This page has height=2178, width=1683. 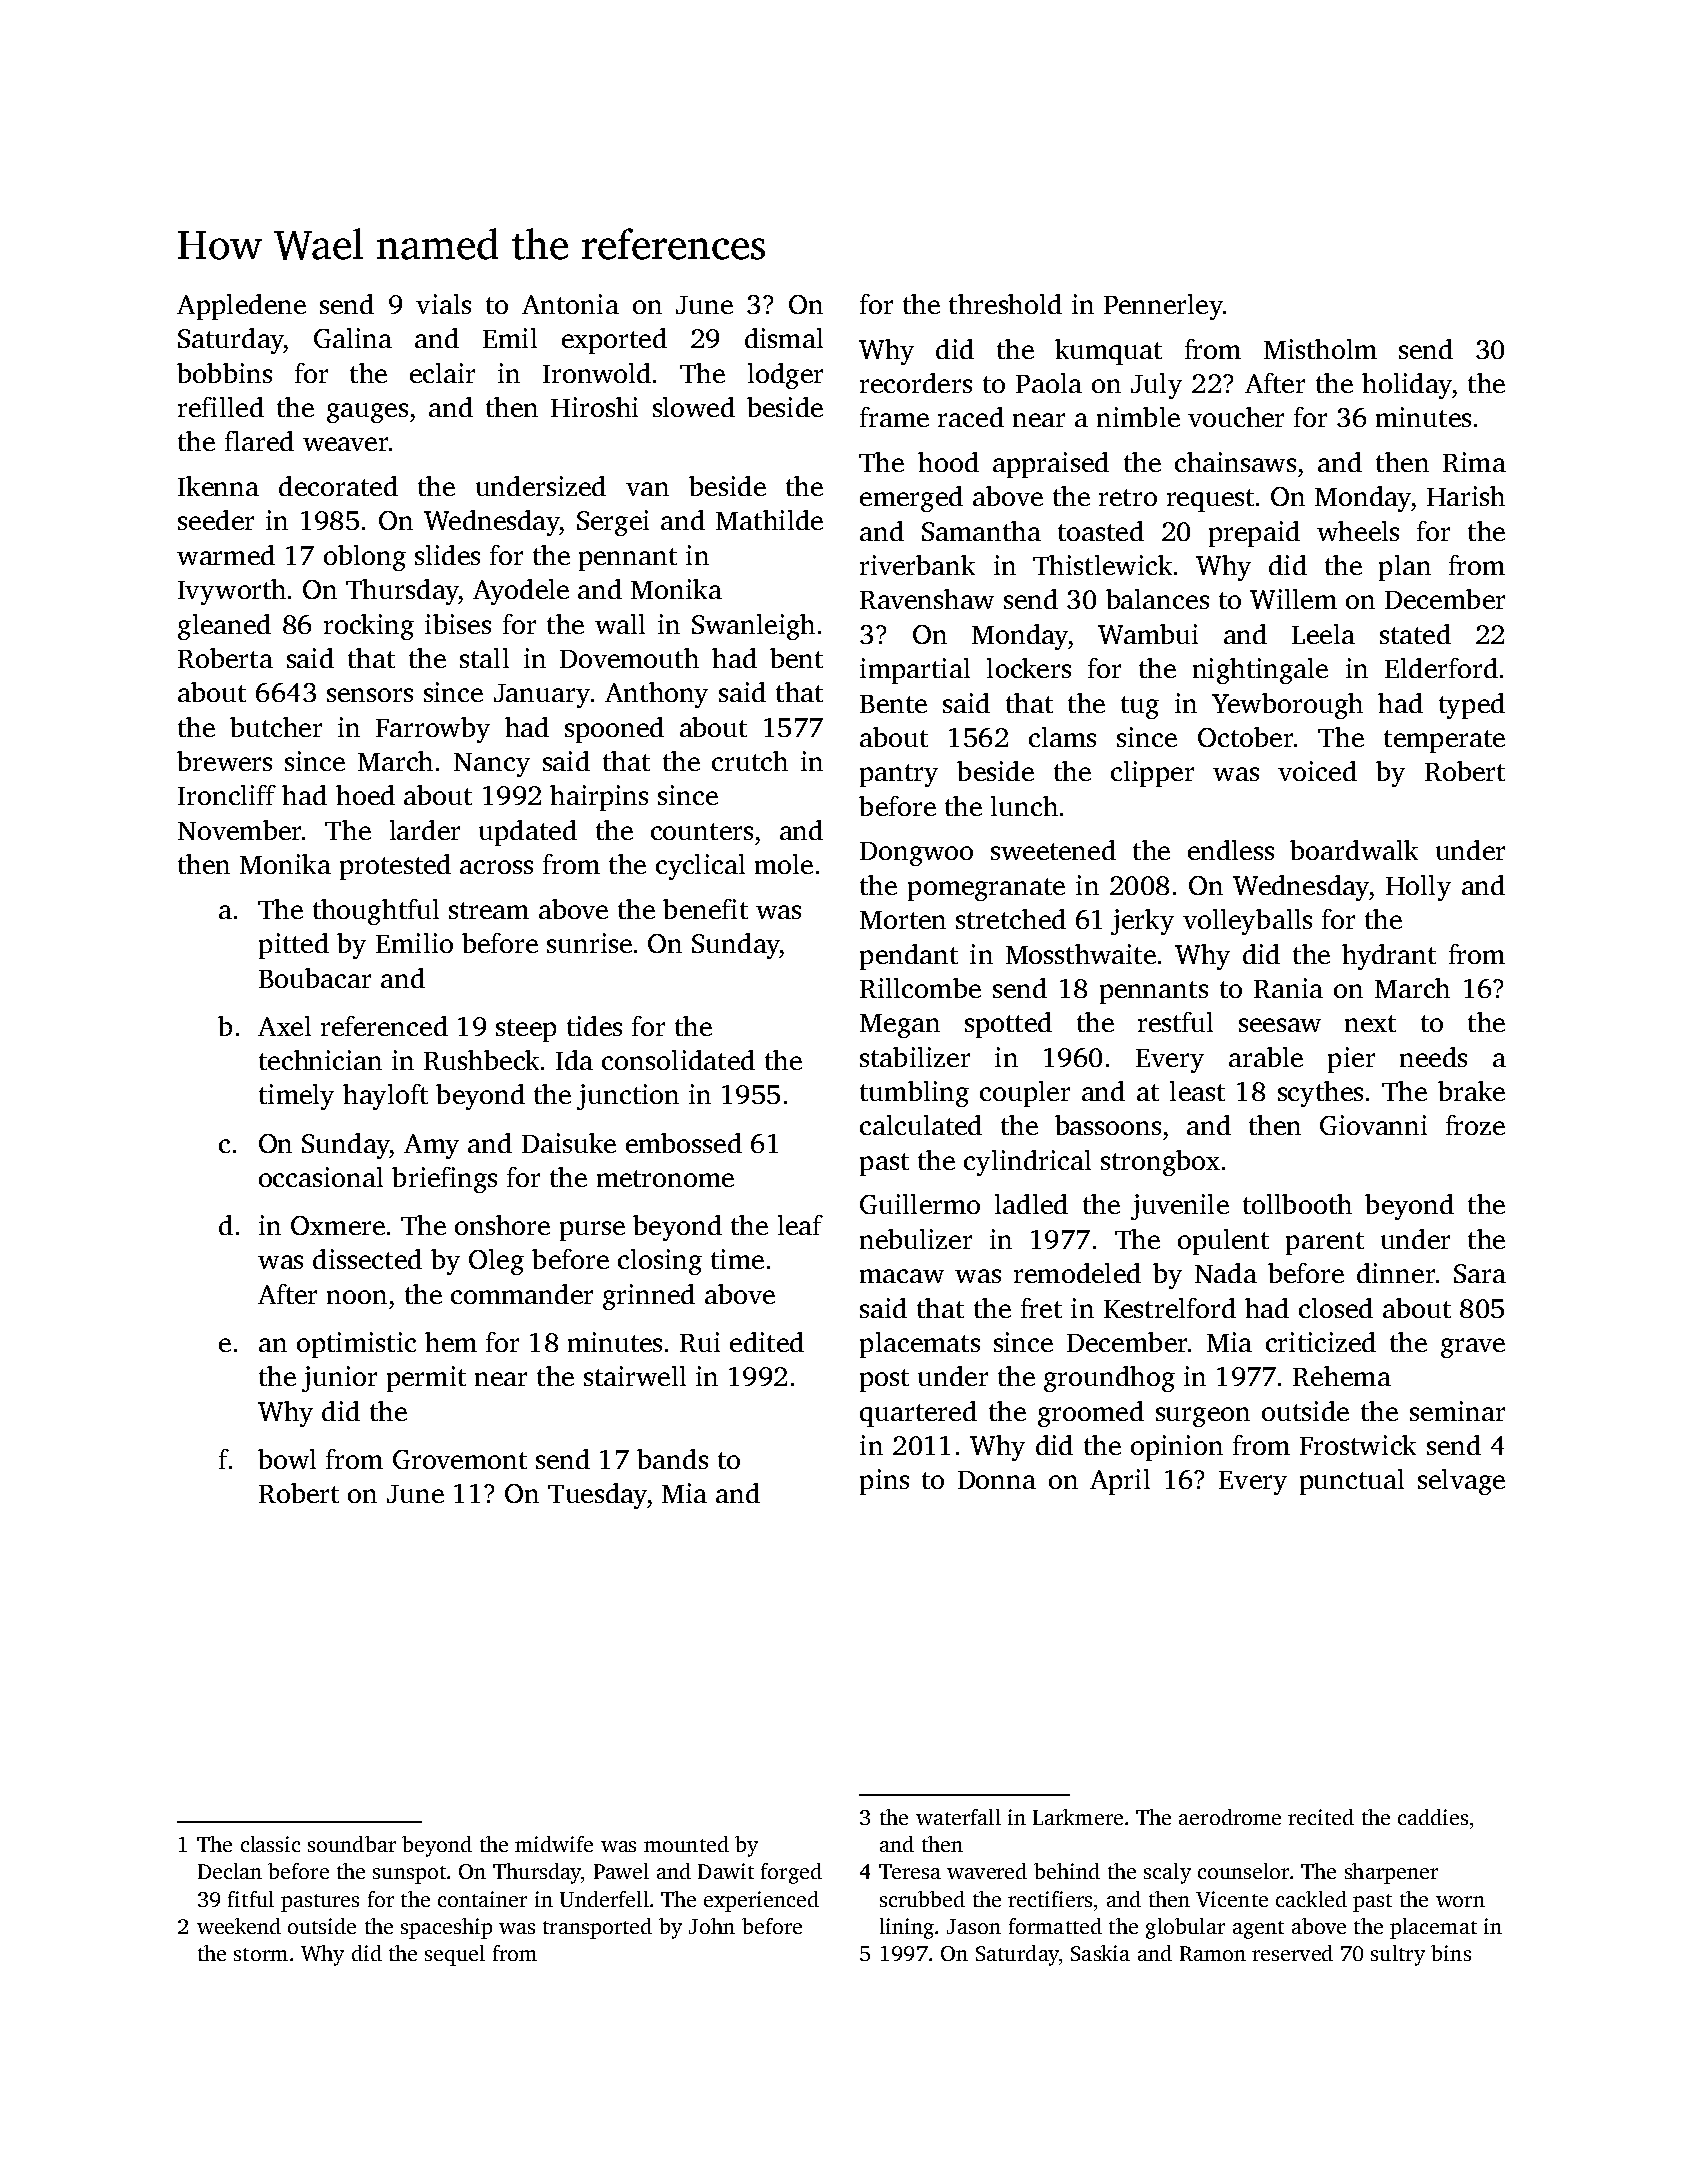 I want to click on Oxmere, so click(x=338, y=1225).
